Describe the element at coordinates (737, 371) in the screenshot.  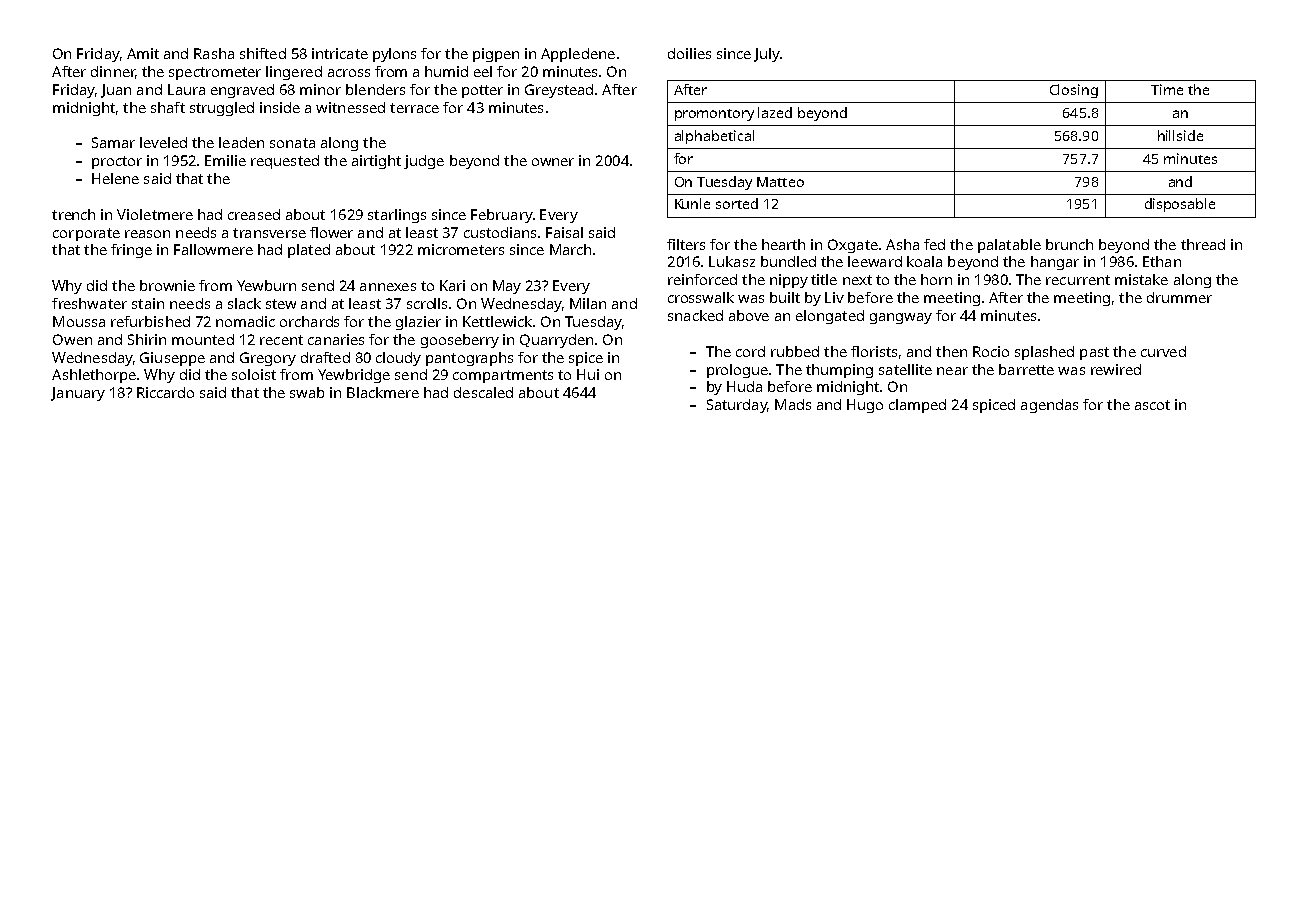
I see `prologue` at that location.
